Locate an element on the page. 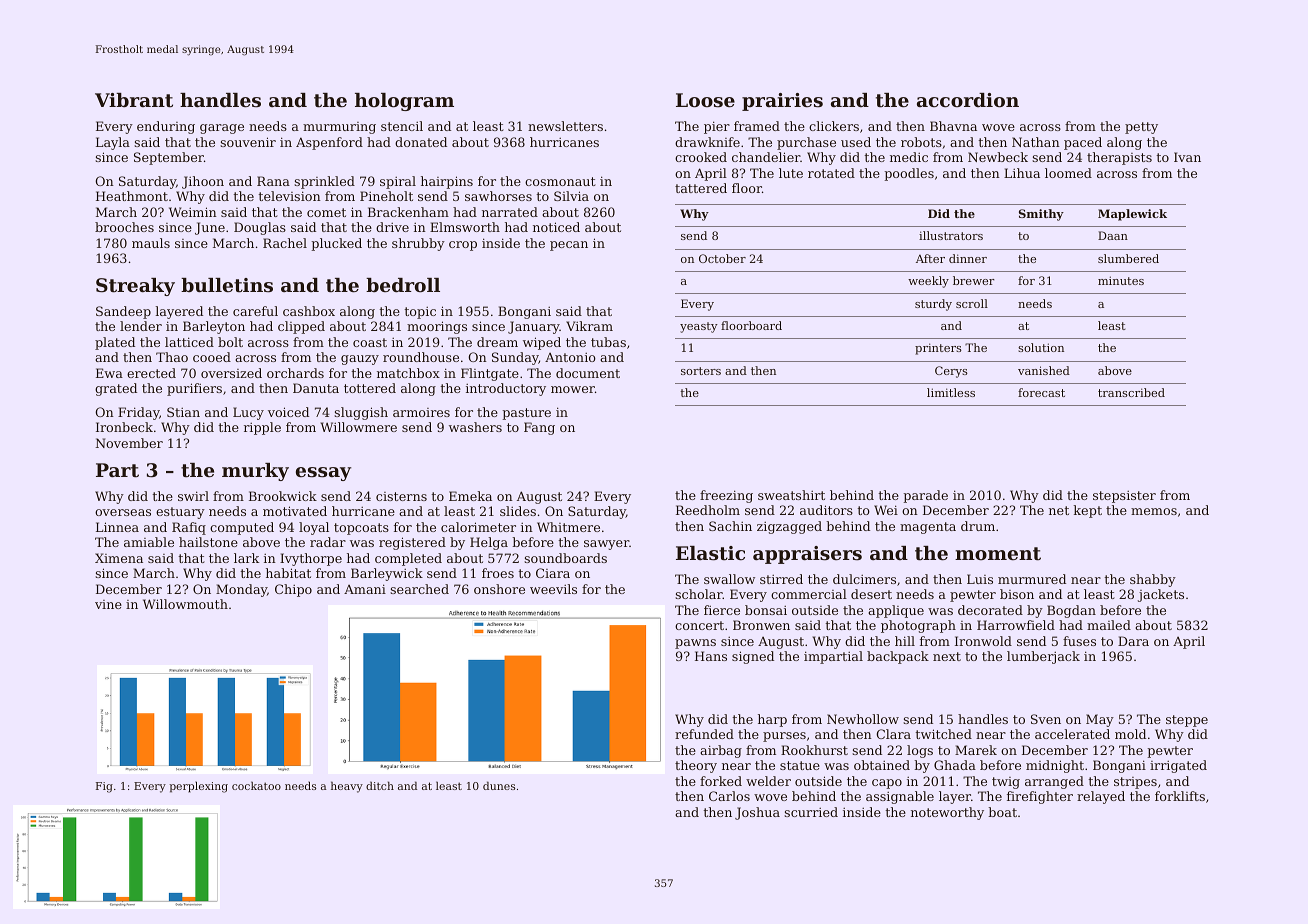  lumberjack is located at coordinates (1043, 657).
